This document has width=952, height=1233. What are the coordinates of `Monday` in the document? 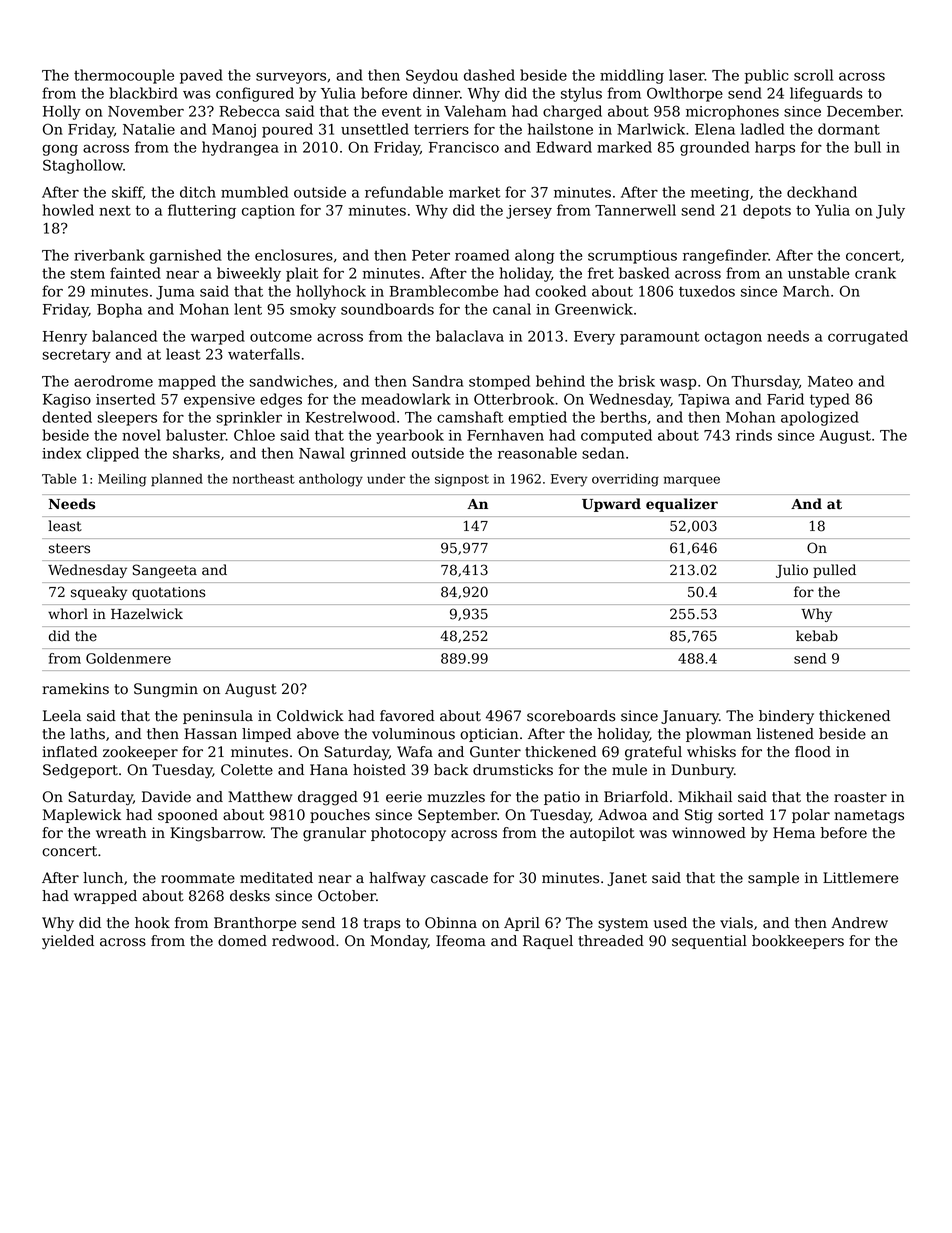 It's located at (399, 942).
